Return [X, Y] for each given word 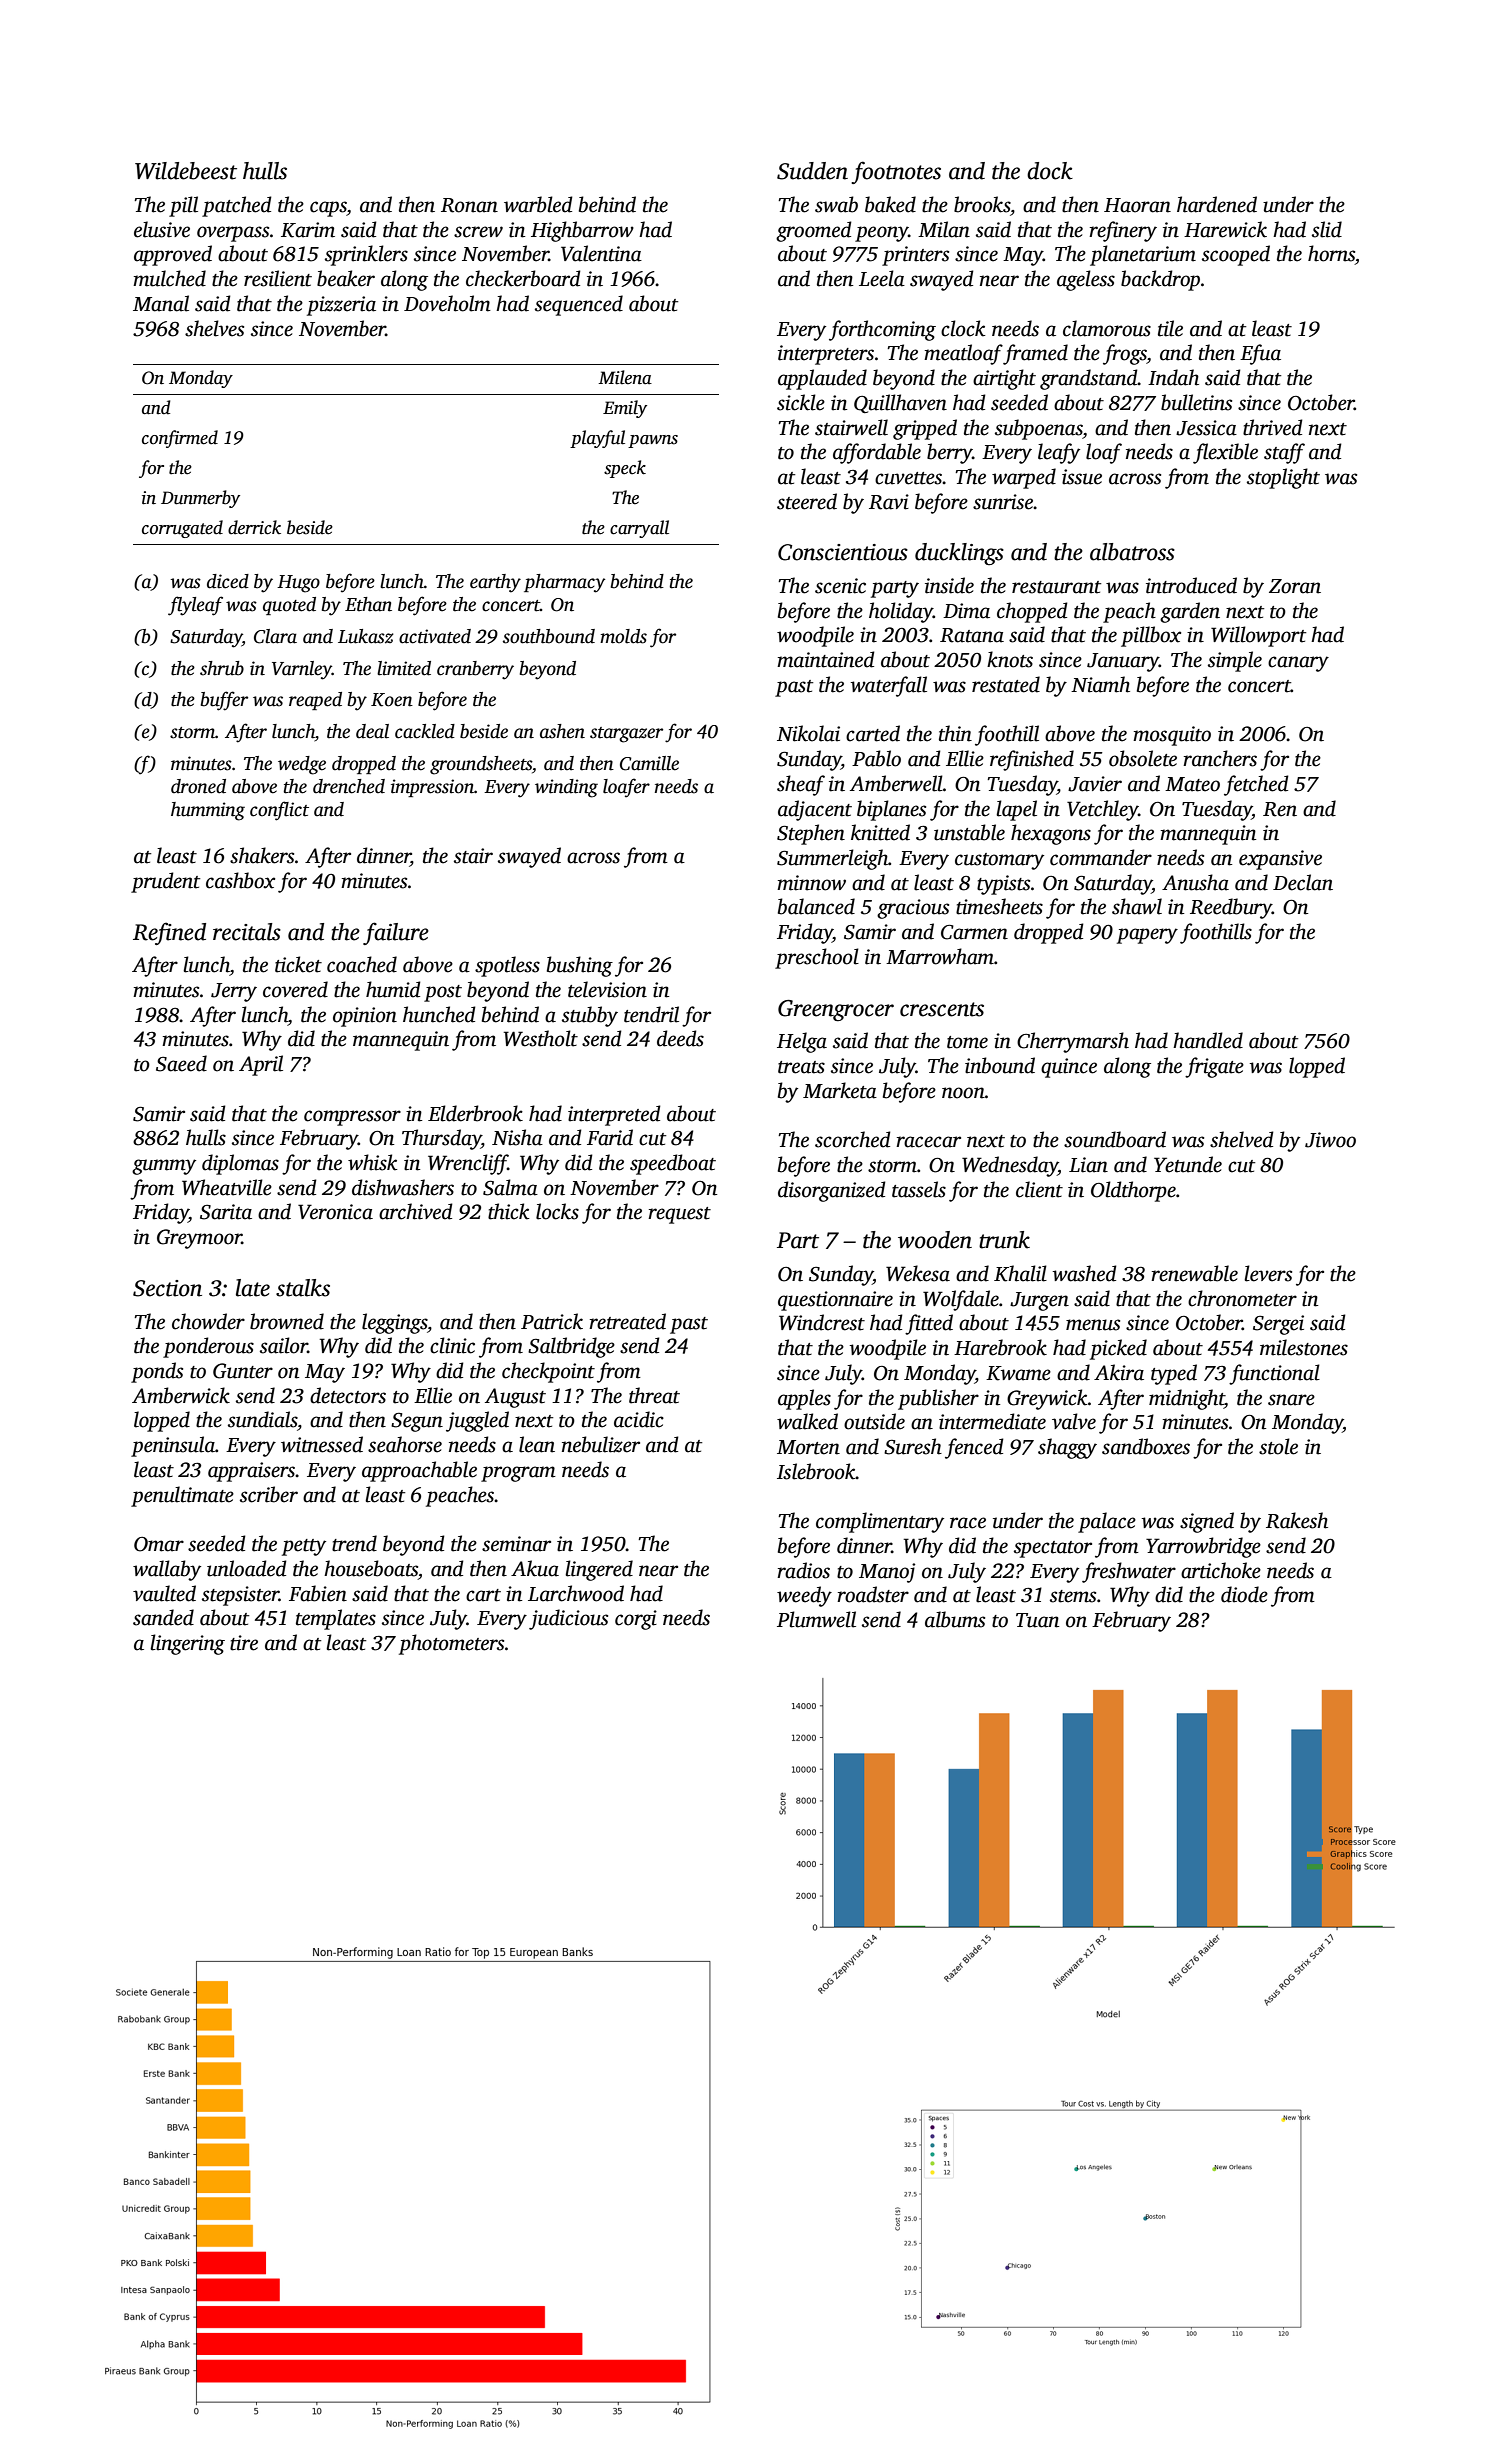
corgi [636, 1620]
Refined [169, 933]
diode [1244, 1594]
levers [1268, 1273]
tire [244, 1643]
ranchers [1220, 758]
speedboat [673, 1164]
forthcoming [882, 330]
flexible [1225, 453]
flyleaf [195, 606]
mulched [169, 278]
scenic [840, 586]
